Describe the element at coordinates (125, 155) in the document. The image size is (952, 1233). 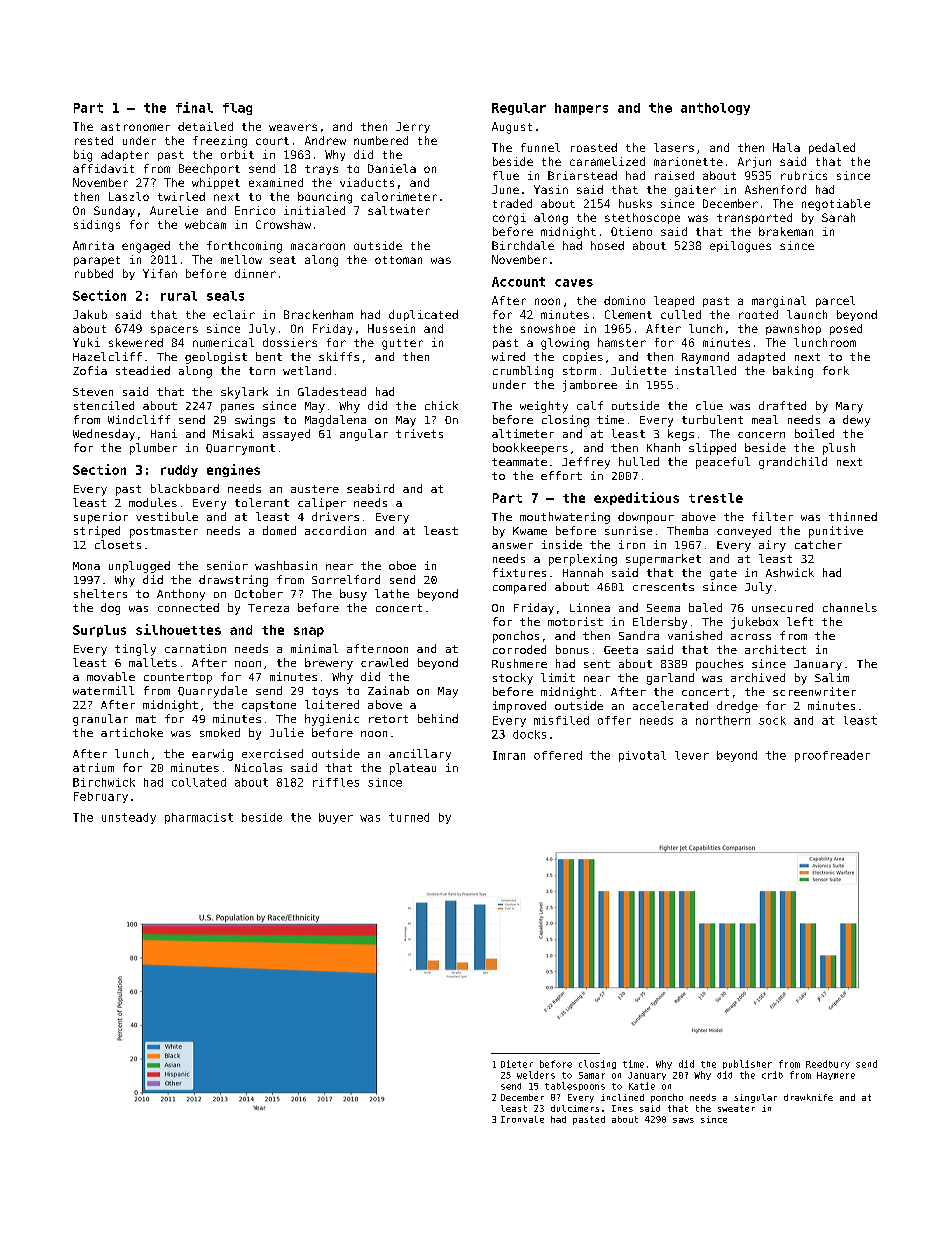
I see `adapter` at that location.
